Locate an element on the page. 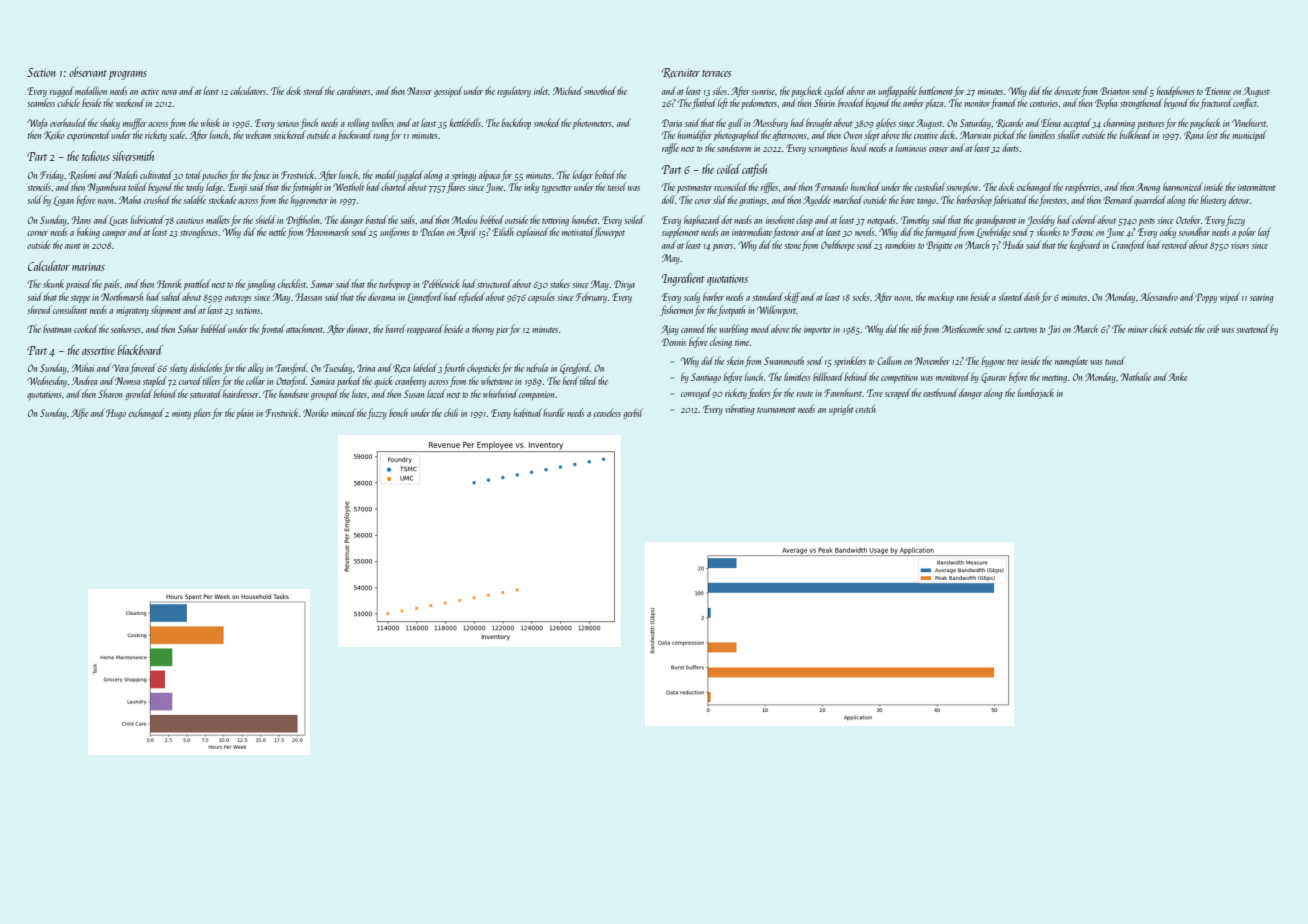  battlement is located at coordinates (936, 90).
